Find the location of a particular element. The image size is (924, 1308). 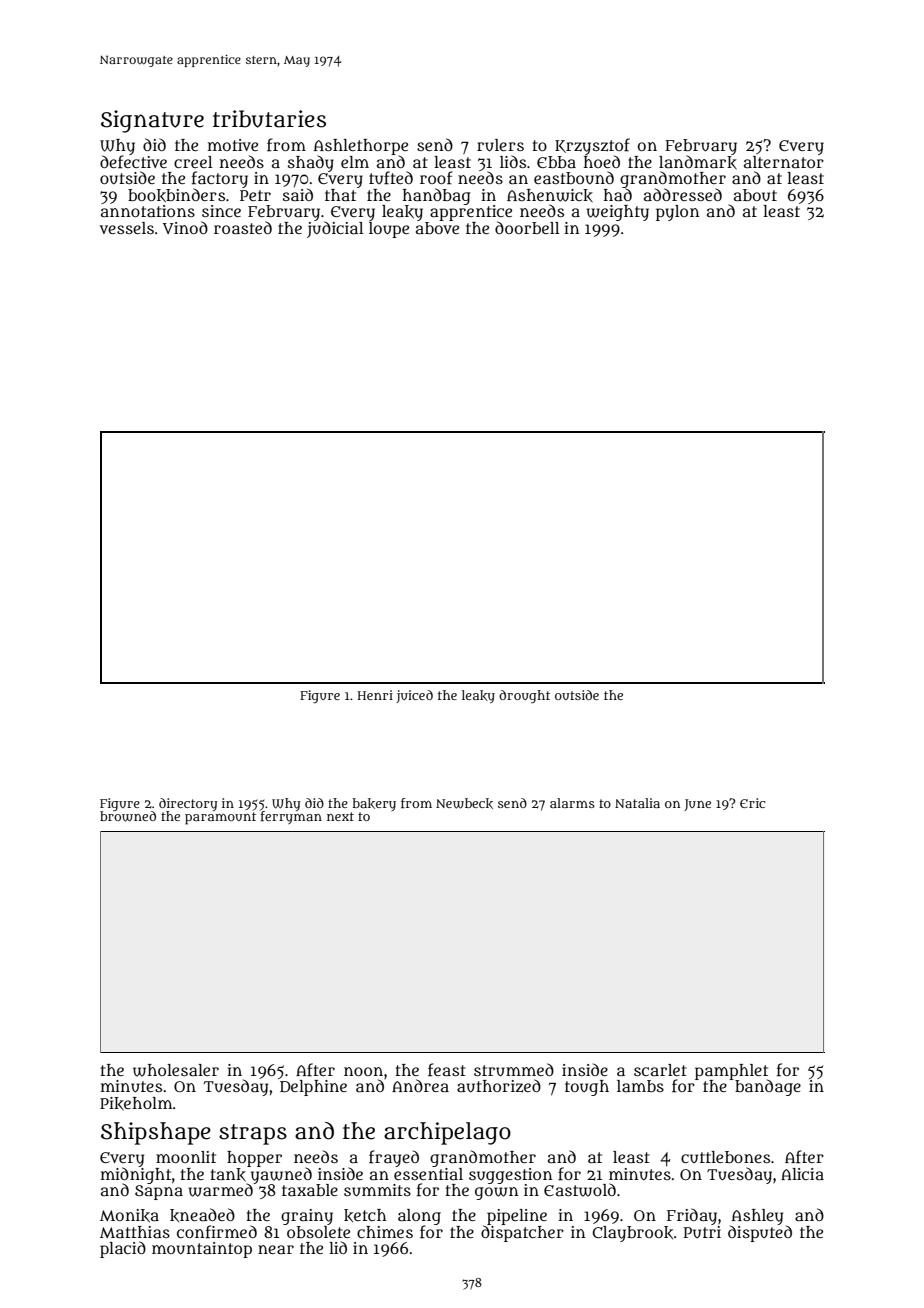

above is located at coordinates (437, 228).
